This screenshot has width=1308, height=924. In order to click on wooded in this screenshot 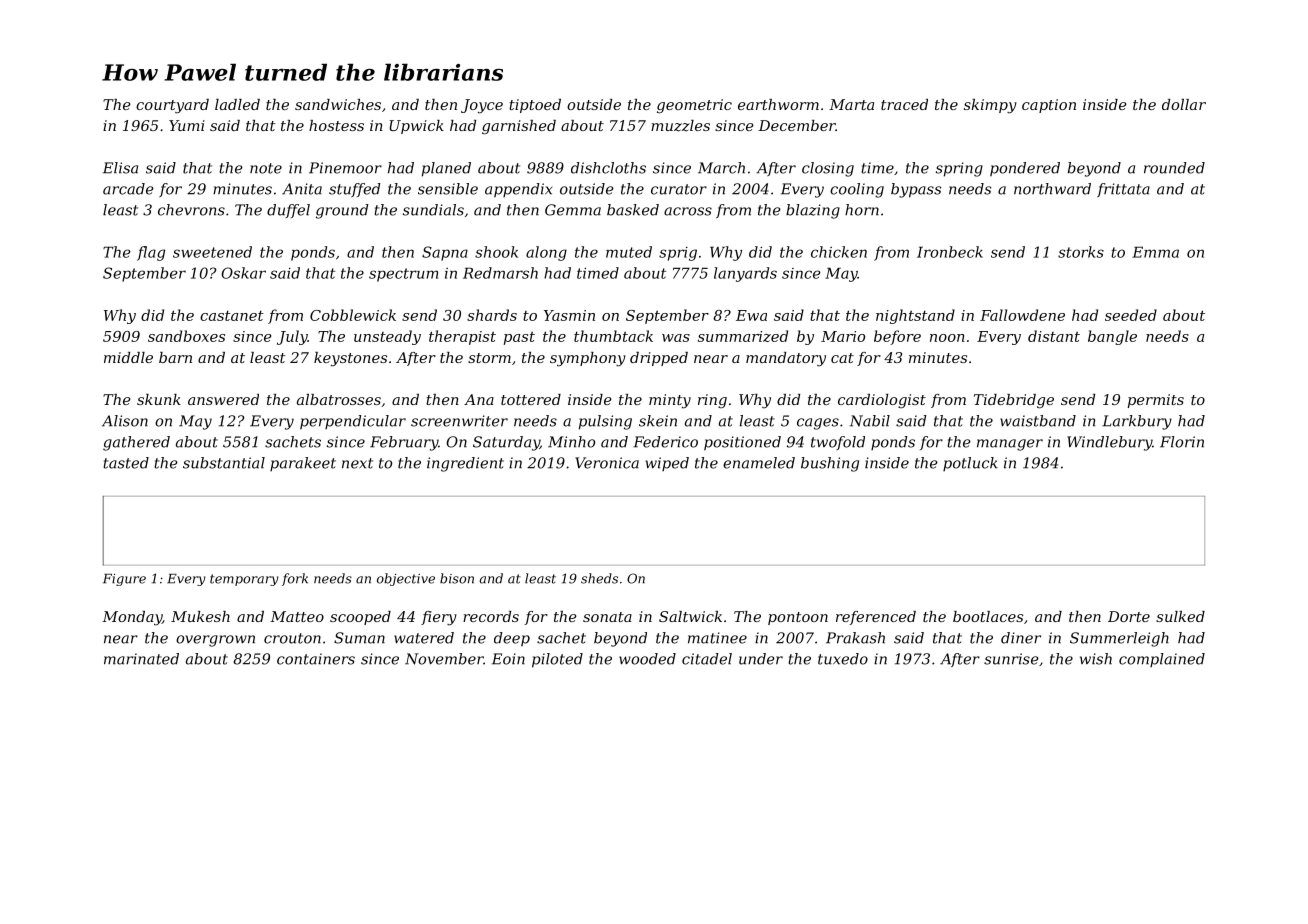, I will do `click(647, 659)`.
